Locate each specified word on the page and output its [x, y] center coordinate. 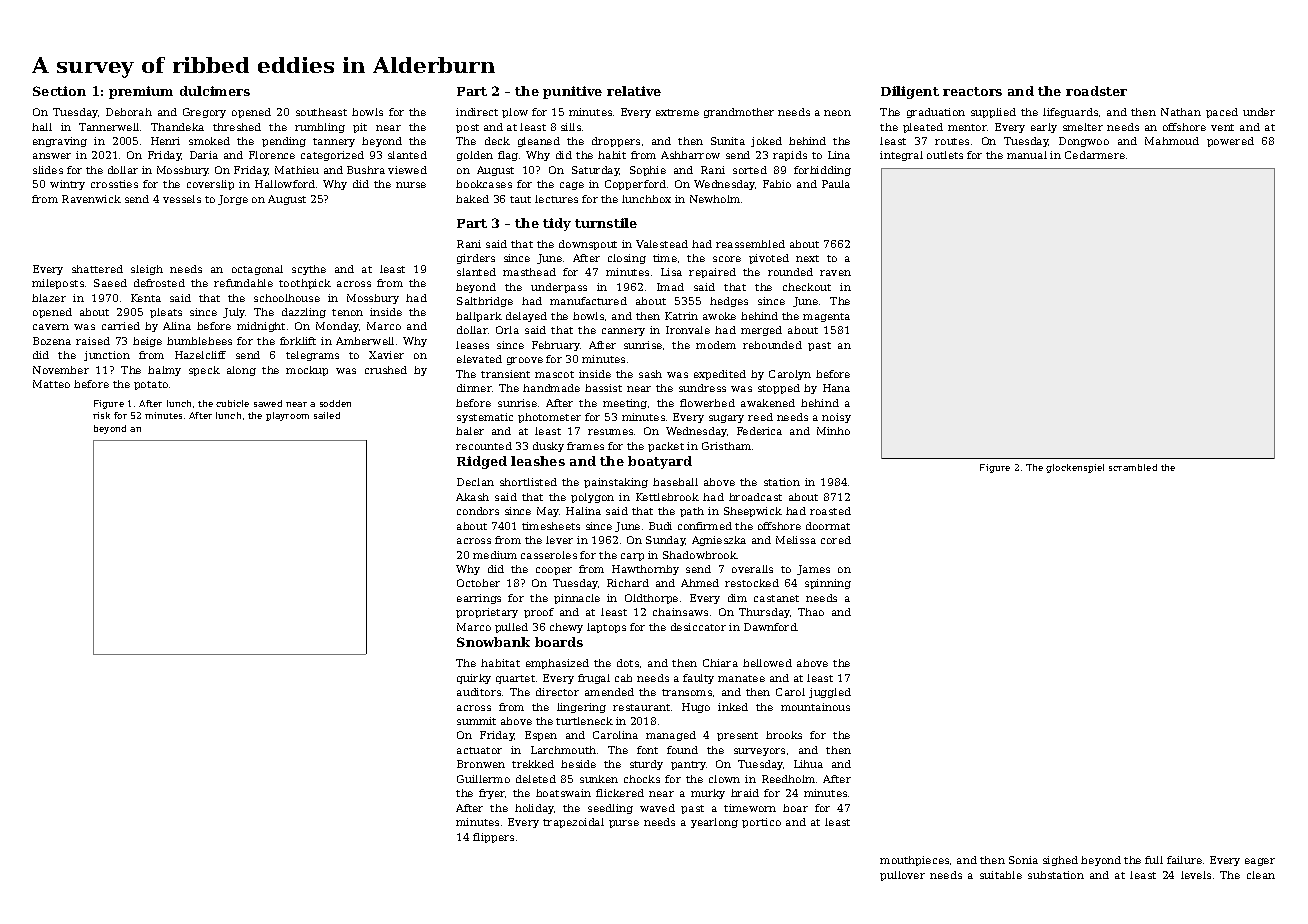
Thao [811, 612]
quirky [474, 679]
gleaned [539, 142]
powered [1230, 142]
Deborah [129, 112]
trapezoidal [573, 823]
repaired [712, 273]
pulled [511, 628]
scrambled [1133, 467]
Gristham [726, 446]
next [807, 258]
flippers [493, 838]
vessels [182, 199]
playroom [287, 416]
